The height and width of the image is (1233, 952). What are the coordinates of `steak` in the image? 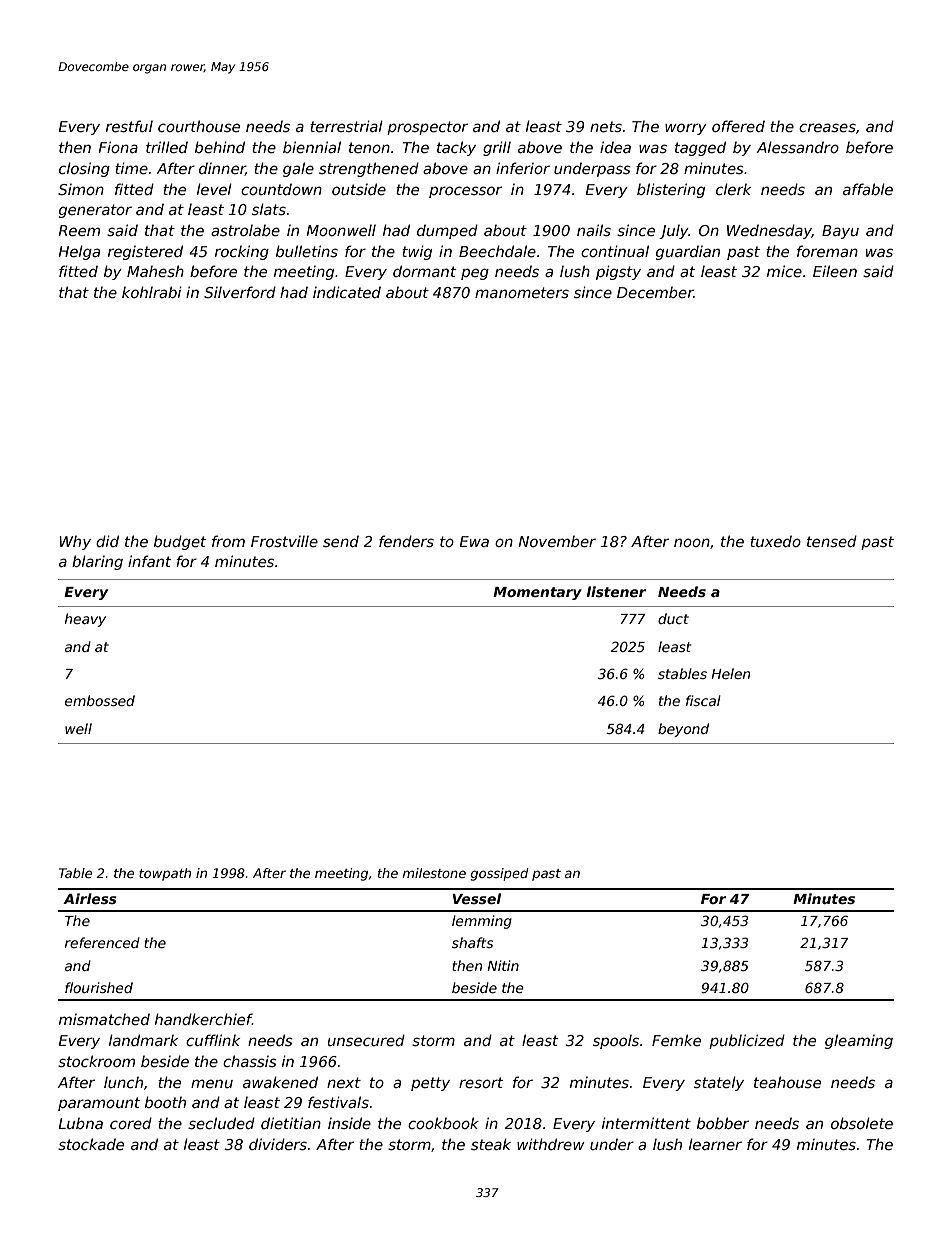 It's located at (491, 1144).
